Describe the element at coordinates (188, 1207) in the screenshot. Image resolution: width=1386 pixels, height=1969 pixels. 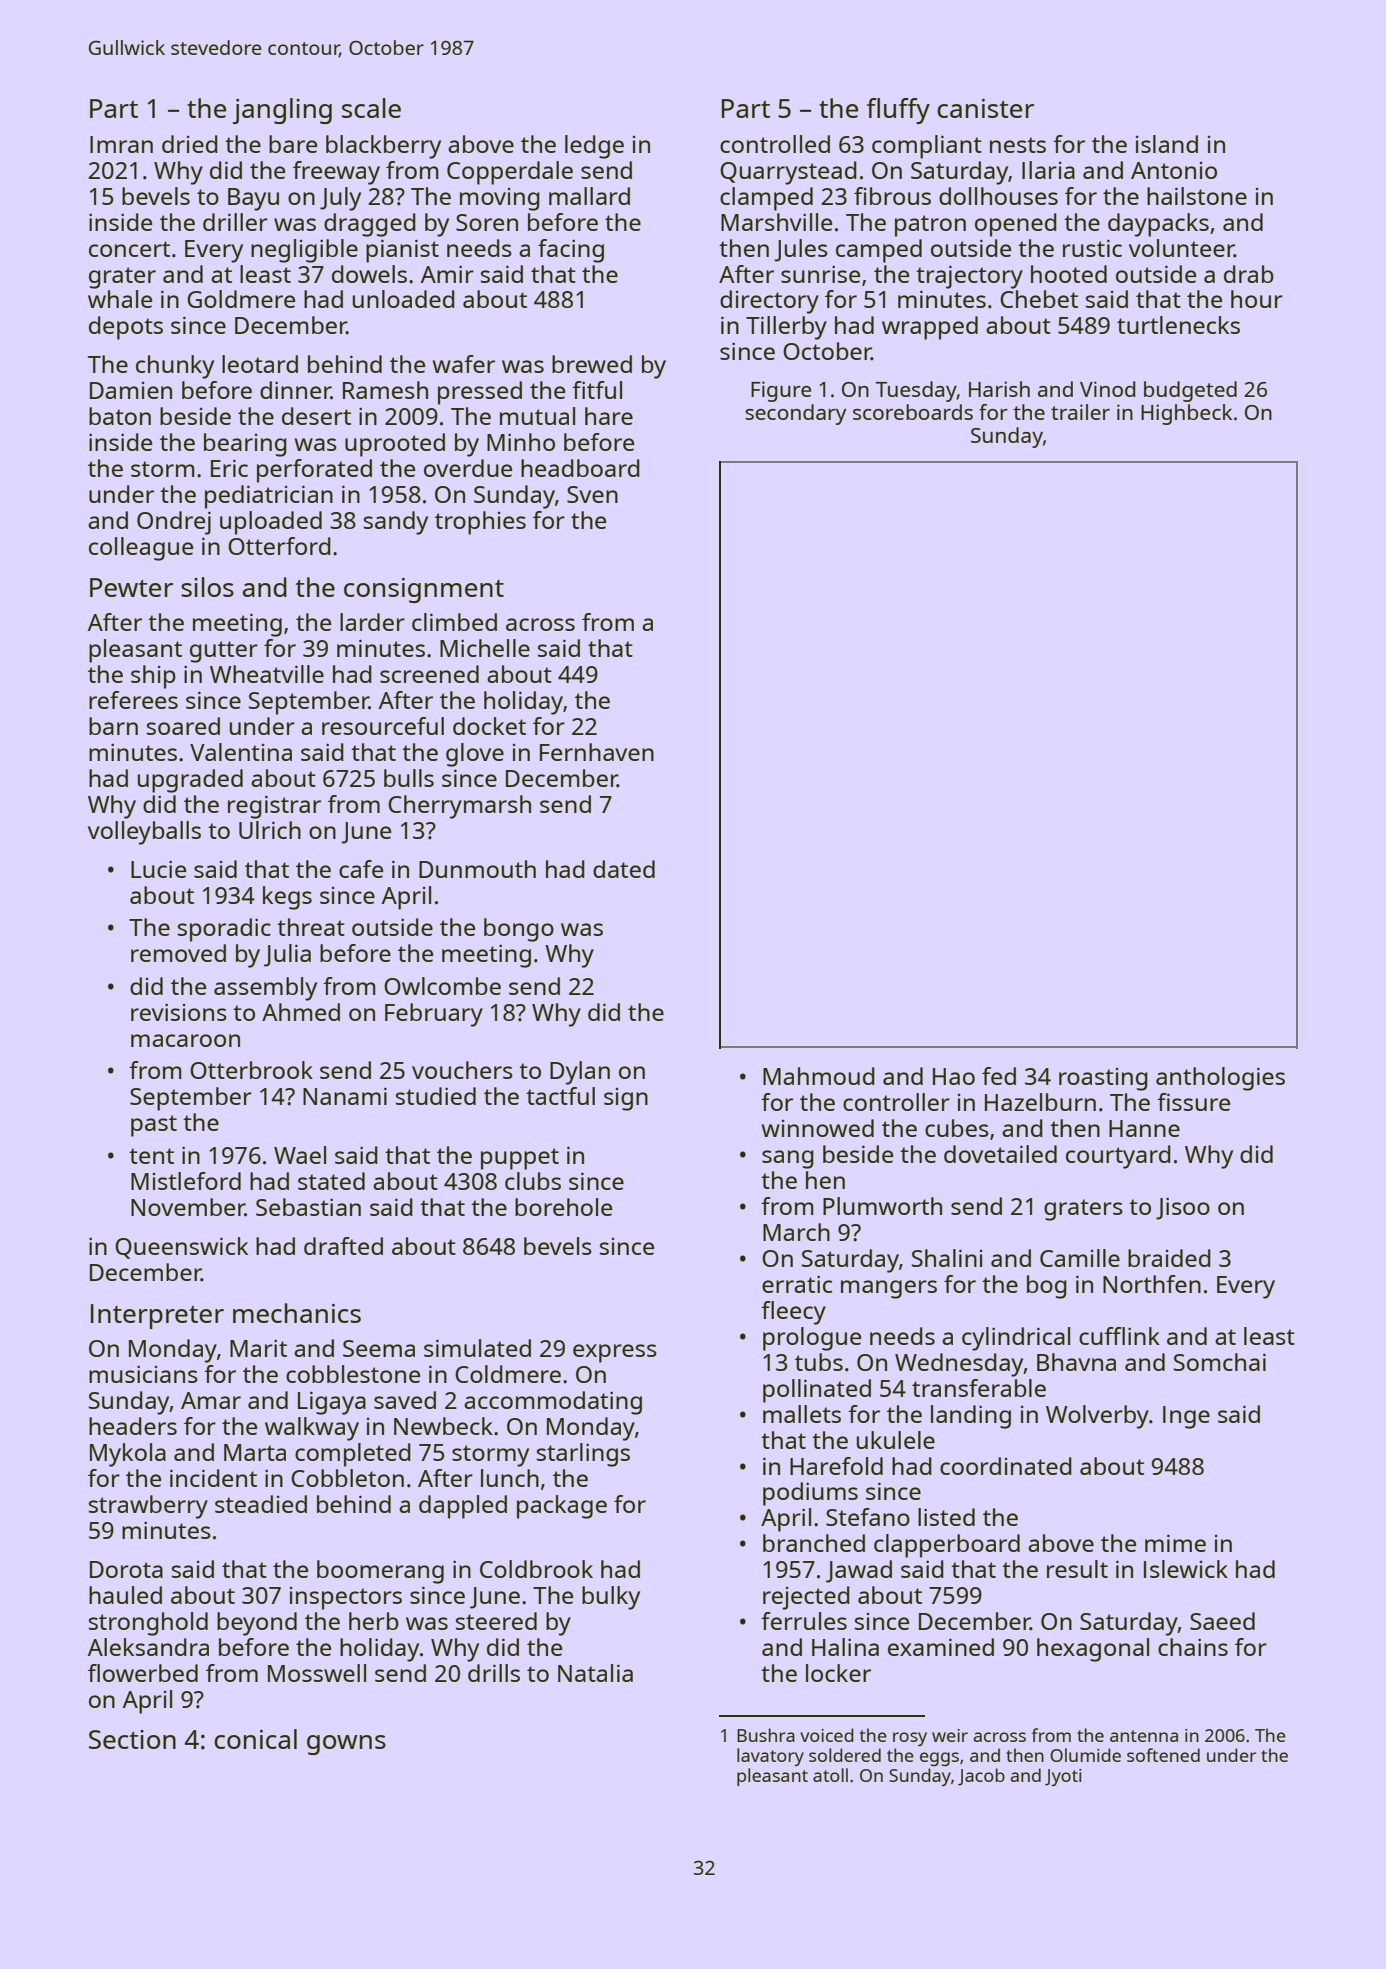
I see `November` at that location.
